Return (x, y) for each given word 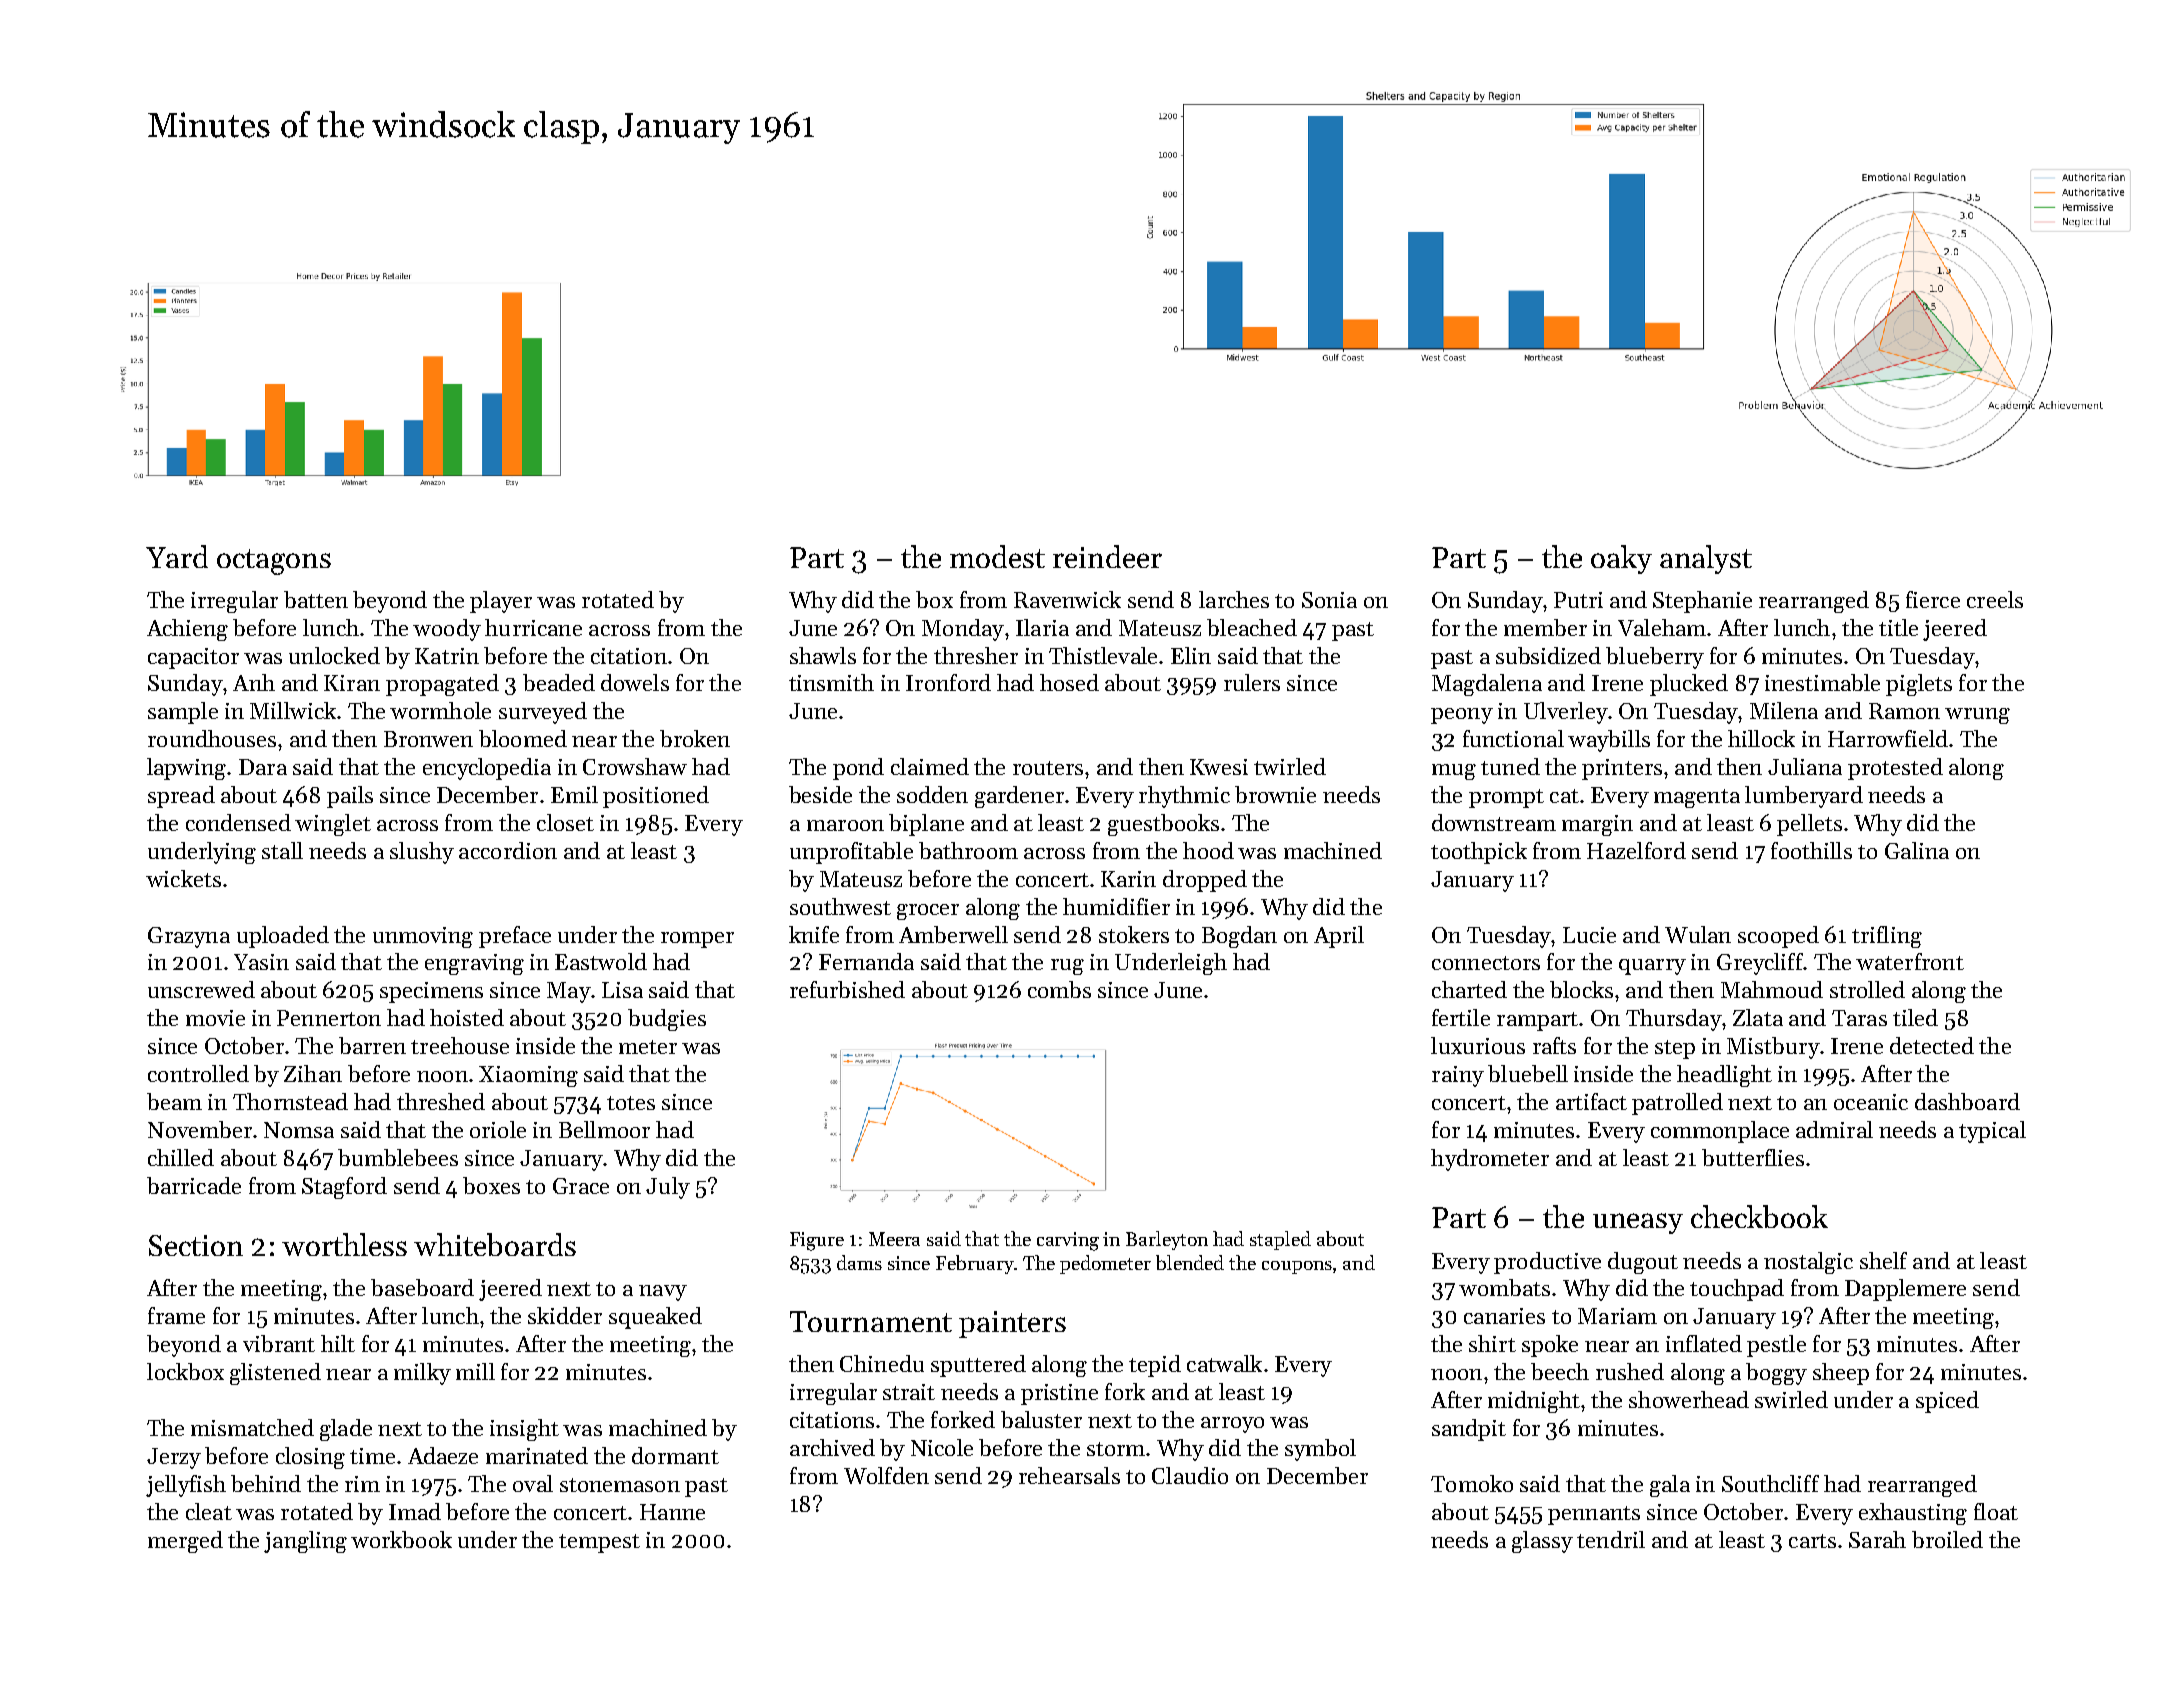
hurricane (533, 627)
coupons (1297, 1267)
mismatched (252, 1427)
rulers (1252, 682)
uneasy (1638, 1223)
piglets (1919, 685)
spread (181, 797)
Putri (1578, 600)
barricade (194, 1185)
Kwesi (1219, 767)
